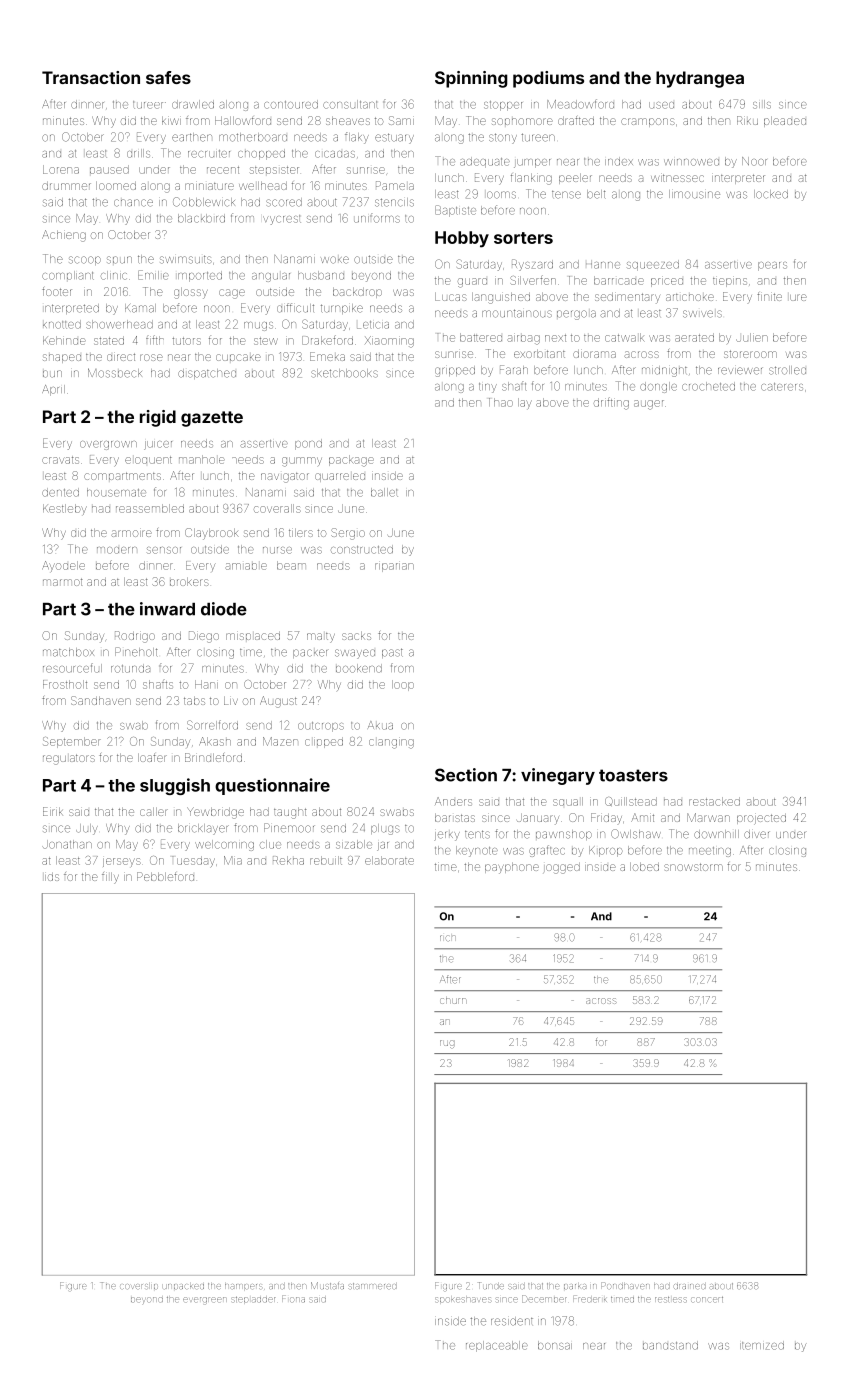 Image resolution: width=849 pixels, height=1400 pixels. Describe the element at coordinates (62, 324) in the page. I see `knotted` at that location.
